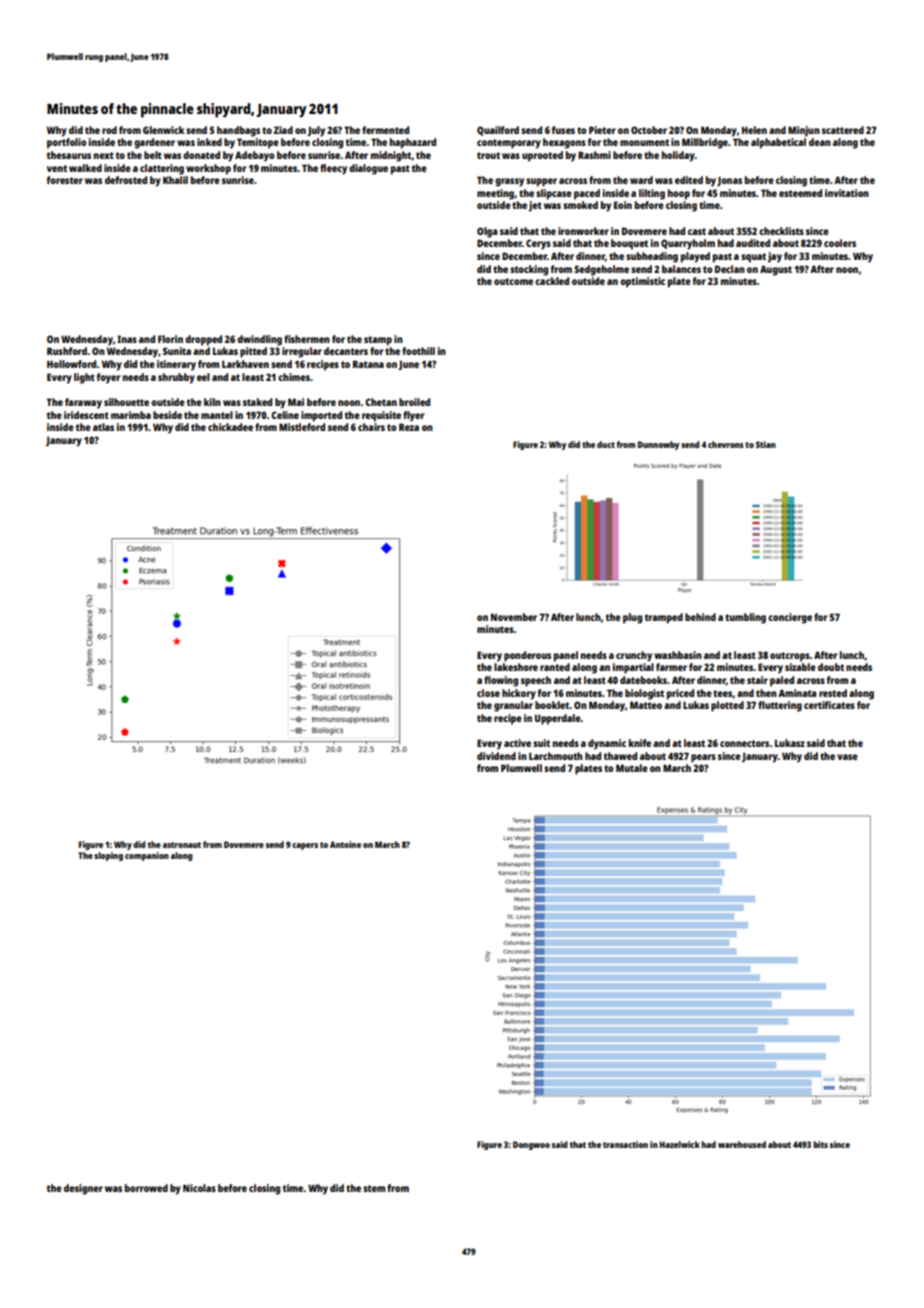 Image resolution: width=924 pixels, height=1308 pixels. Describe the element at coordinates (681, 269) in the screenshot. I see `balances` at that location.
